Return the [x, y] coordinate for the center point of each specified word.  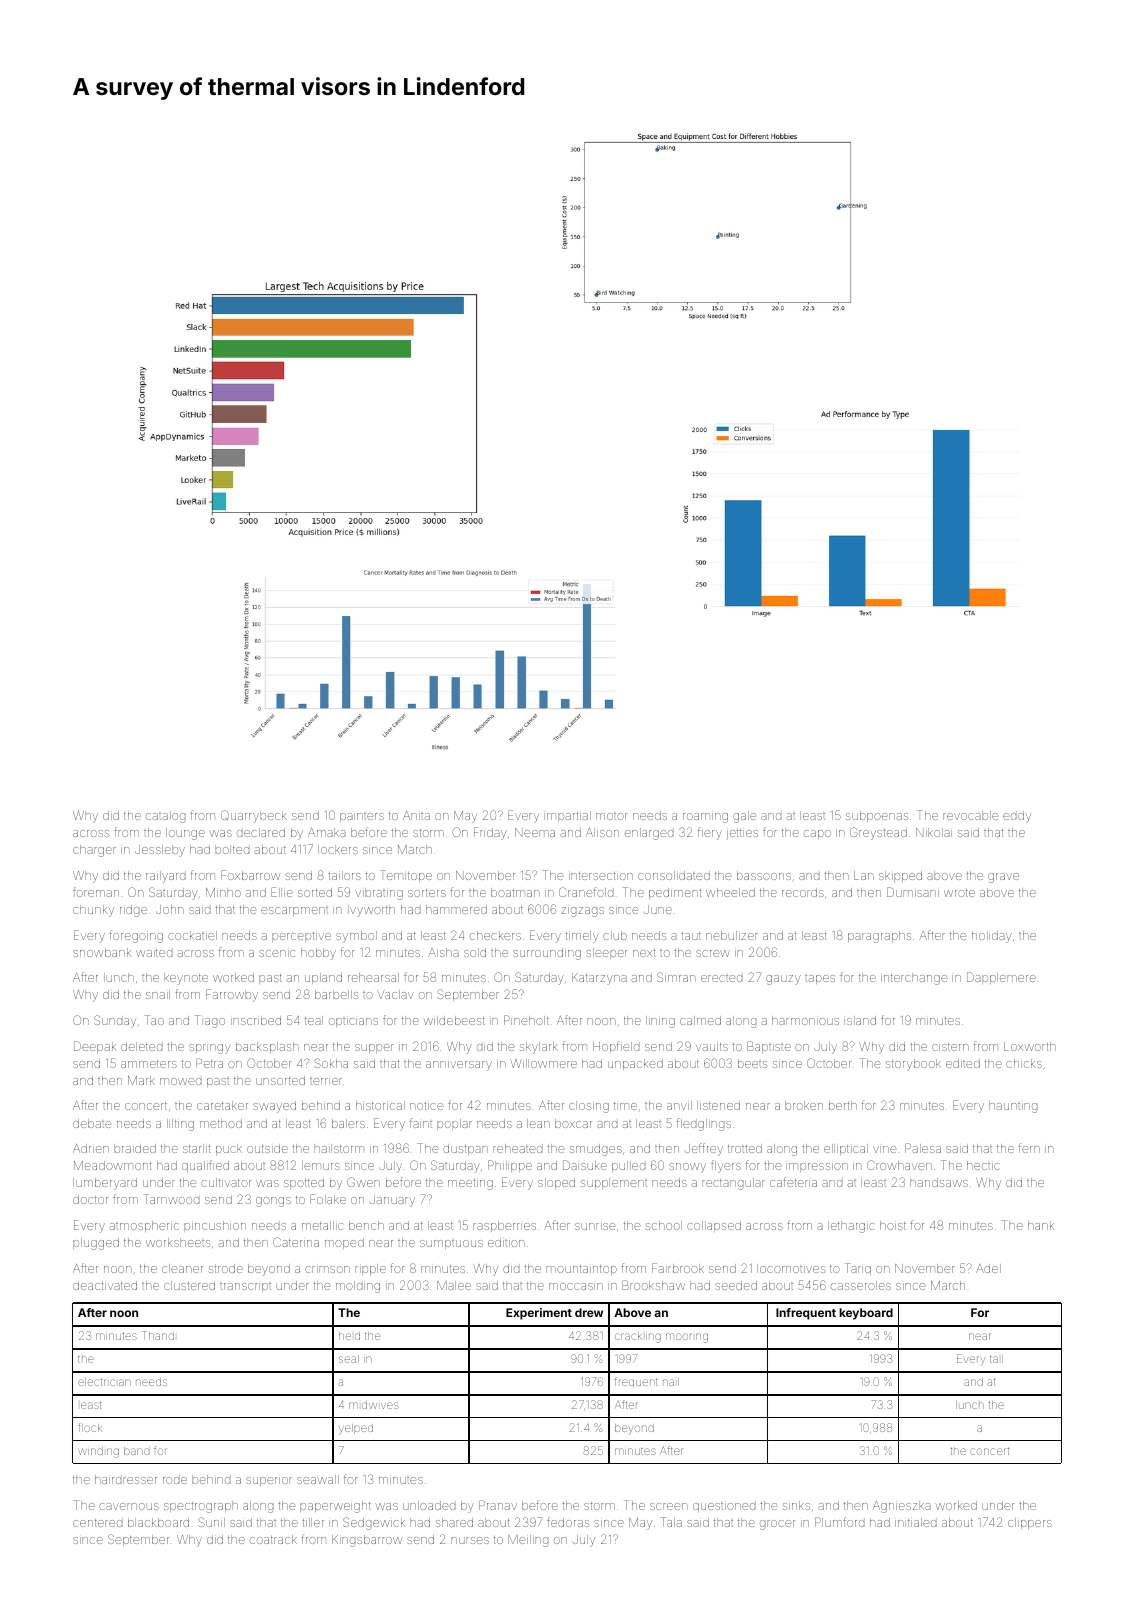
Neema [535, 832]
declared [261, 832]
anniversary [459, 1066]
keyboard [866, 1314]
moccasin [576, 1286]
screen [669, 1506]
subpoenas [877, 816]
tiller [313, 1522]
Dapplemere [1001, 978]
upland [323, 978]
